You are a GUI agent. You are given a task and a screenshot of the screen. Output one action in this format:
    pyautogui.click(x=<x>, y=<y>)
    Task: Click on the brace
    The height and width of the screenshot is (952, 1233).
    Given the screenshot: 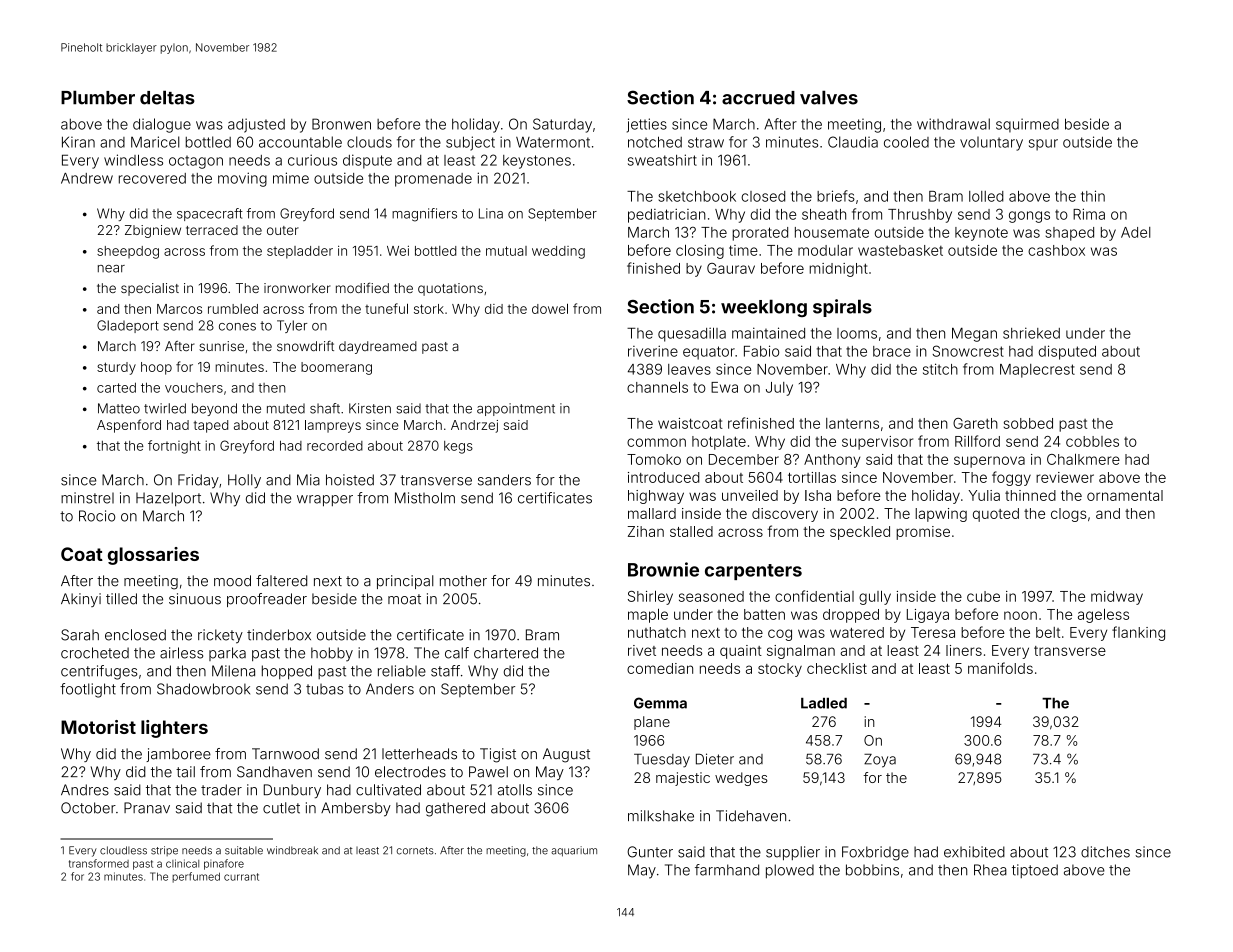 What is the action you would take?
    pyautogui.click(x=892, y=351)
